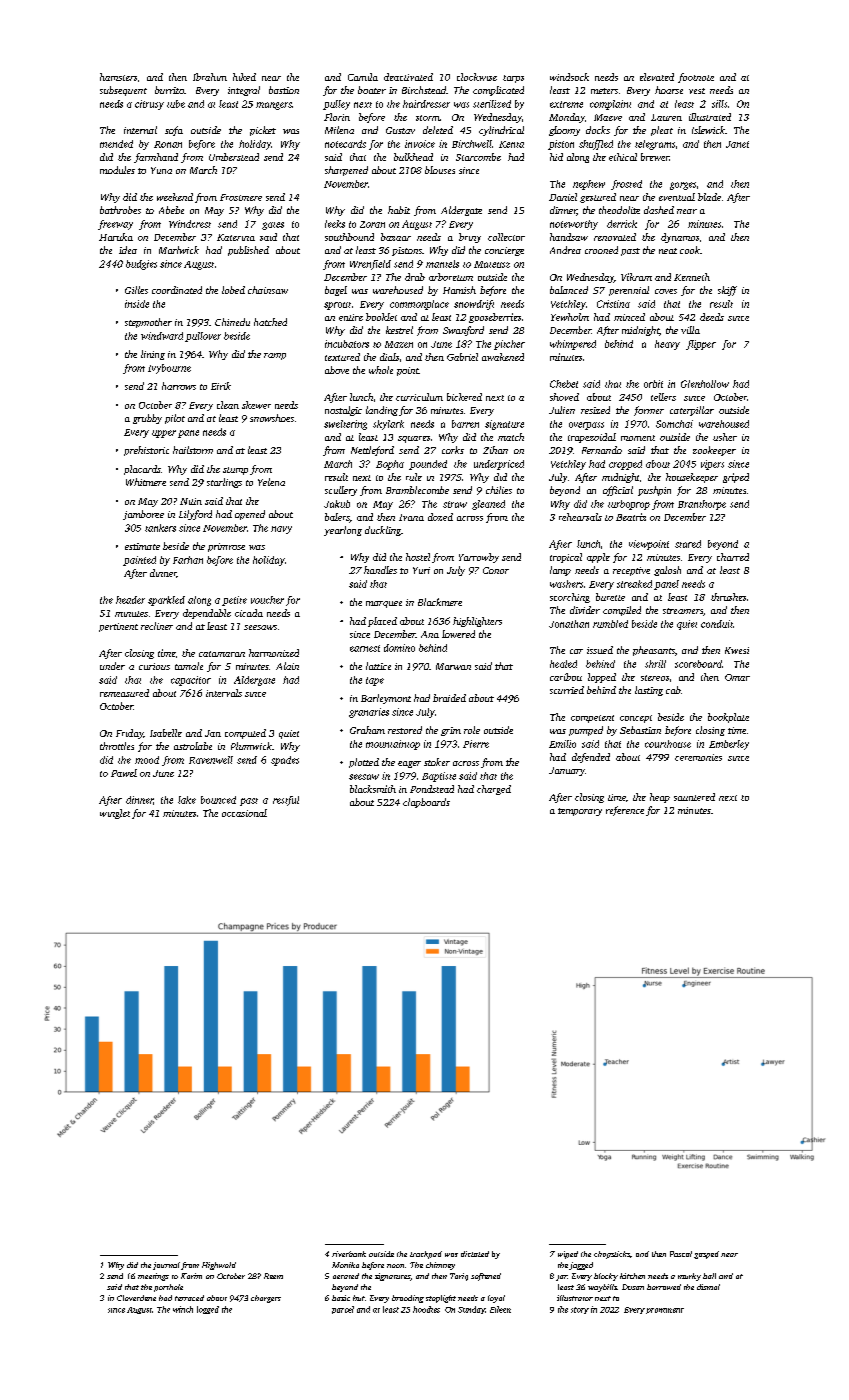 This screenshot has width=849, height=1400. Describe the element at coordinates (636, 719) in the screenshot. I see `concept` at that location.
